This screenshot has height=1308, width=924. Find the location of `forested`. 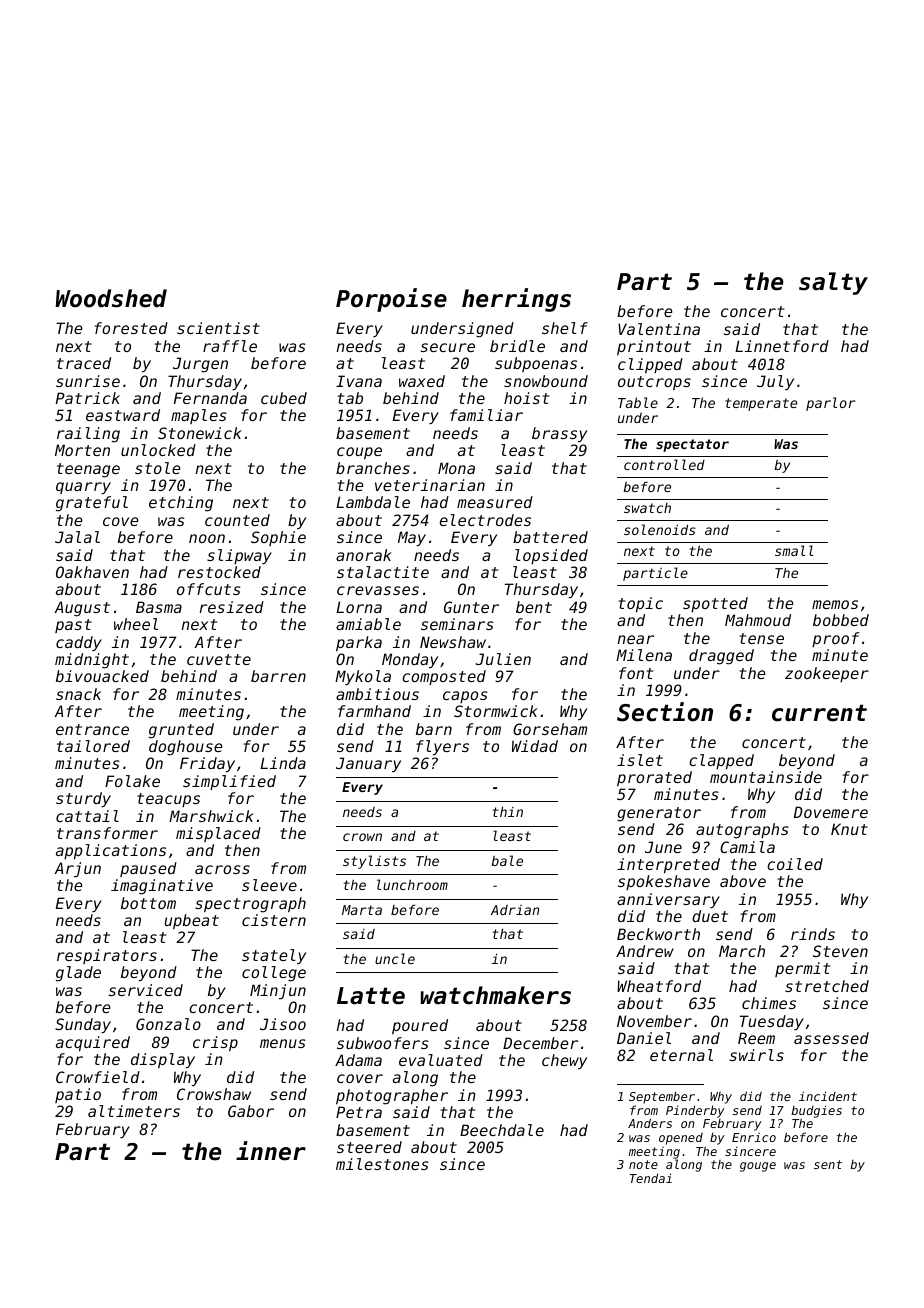

forested is located at coordinates (131, 328).
